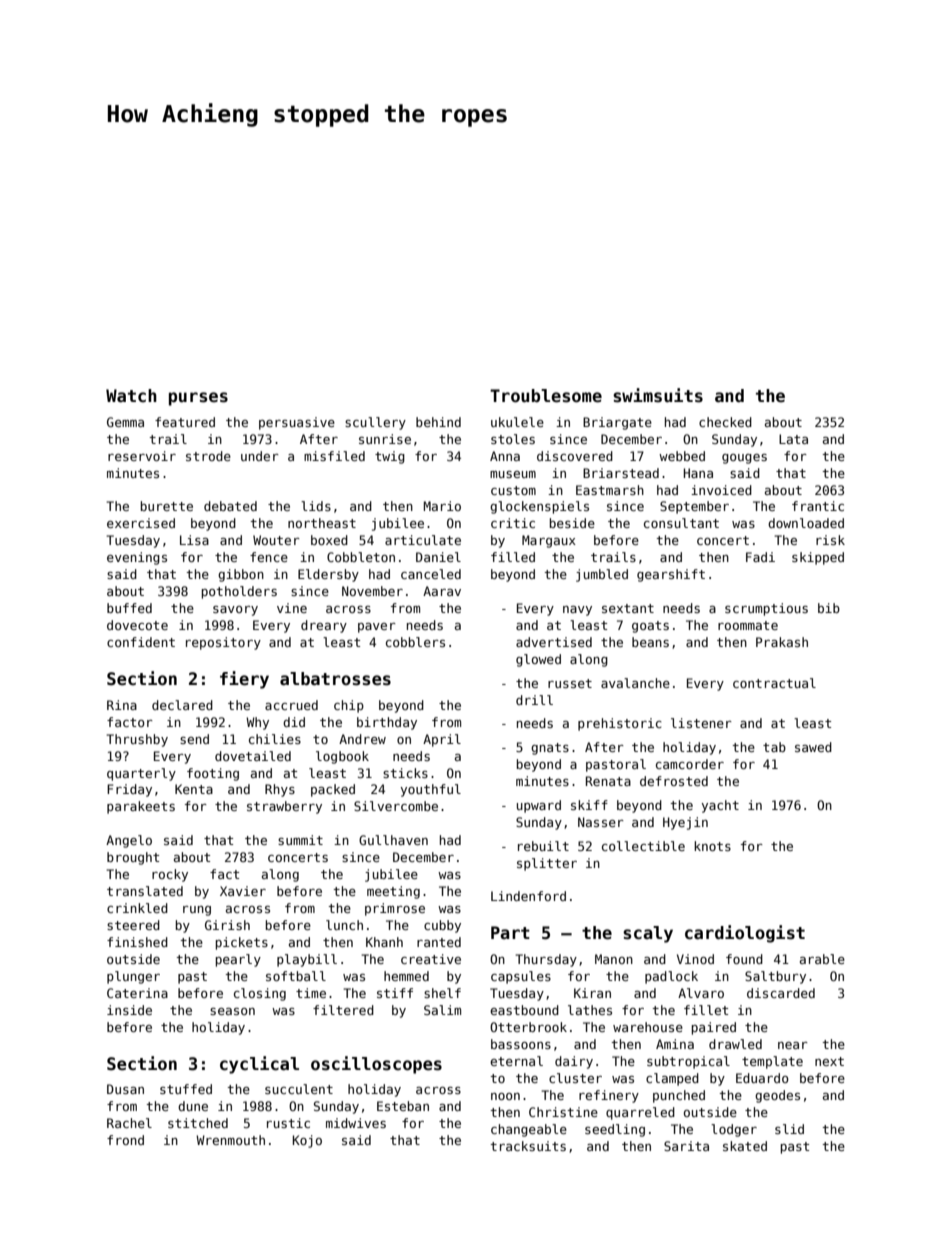  Describe the element at coordinates (725, 422) in the screenshot. I see `checked` at that location.
